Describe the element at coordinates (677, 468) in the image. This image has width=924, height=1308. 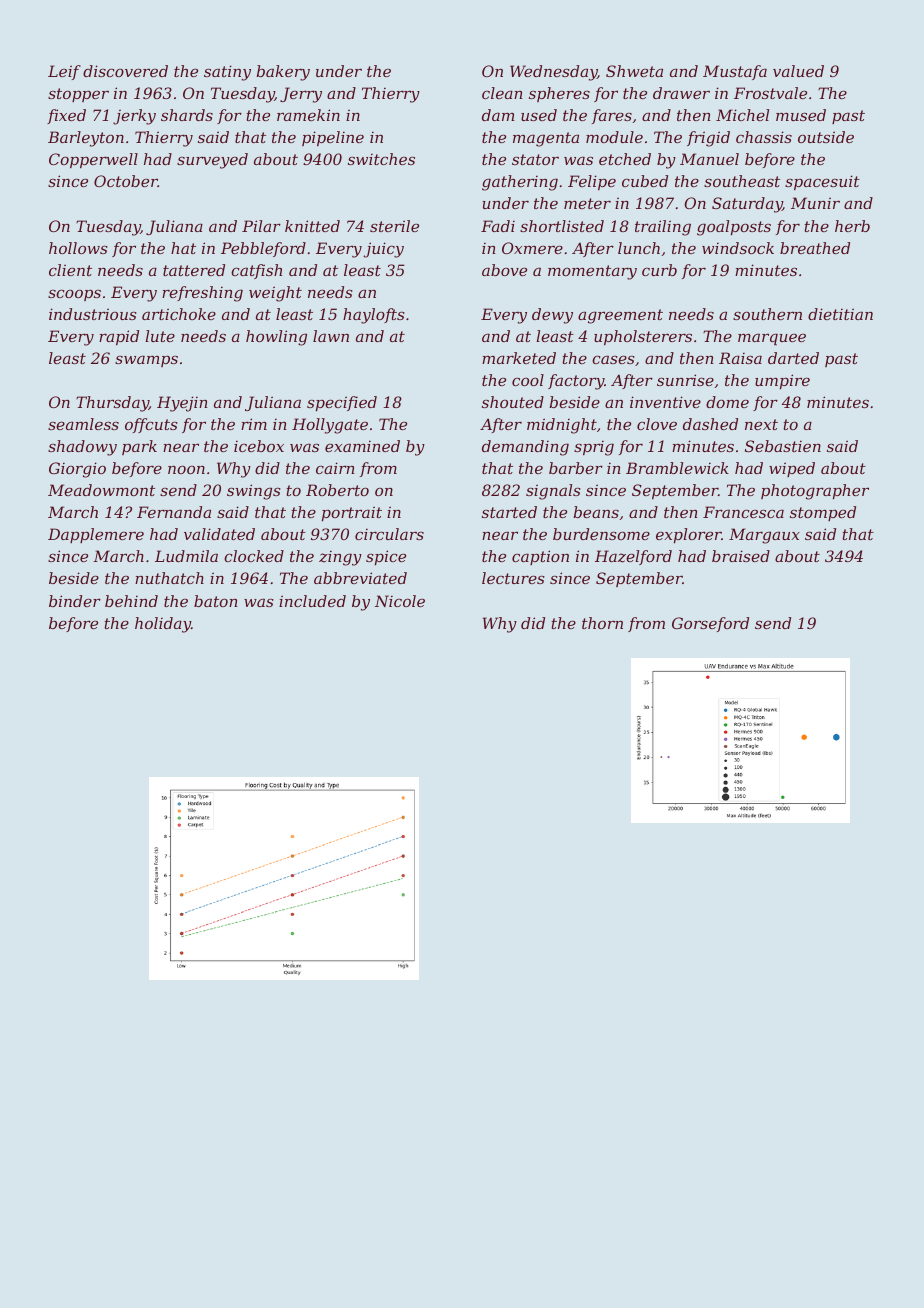
I see `Bramblewick` at that location.
